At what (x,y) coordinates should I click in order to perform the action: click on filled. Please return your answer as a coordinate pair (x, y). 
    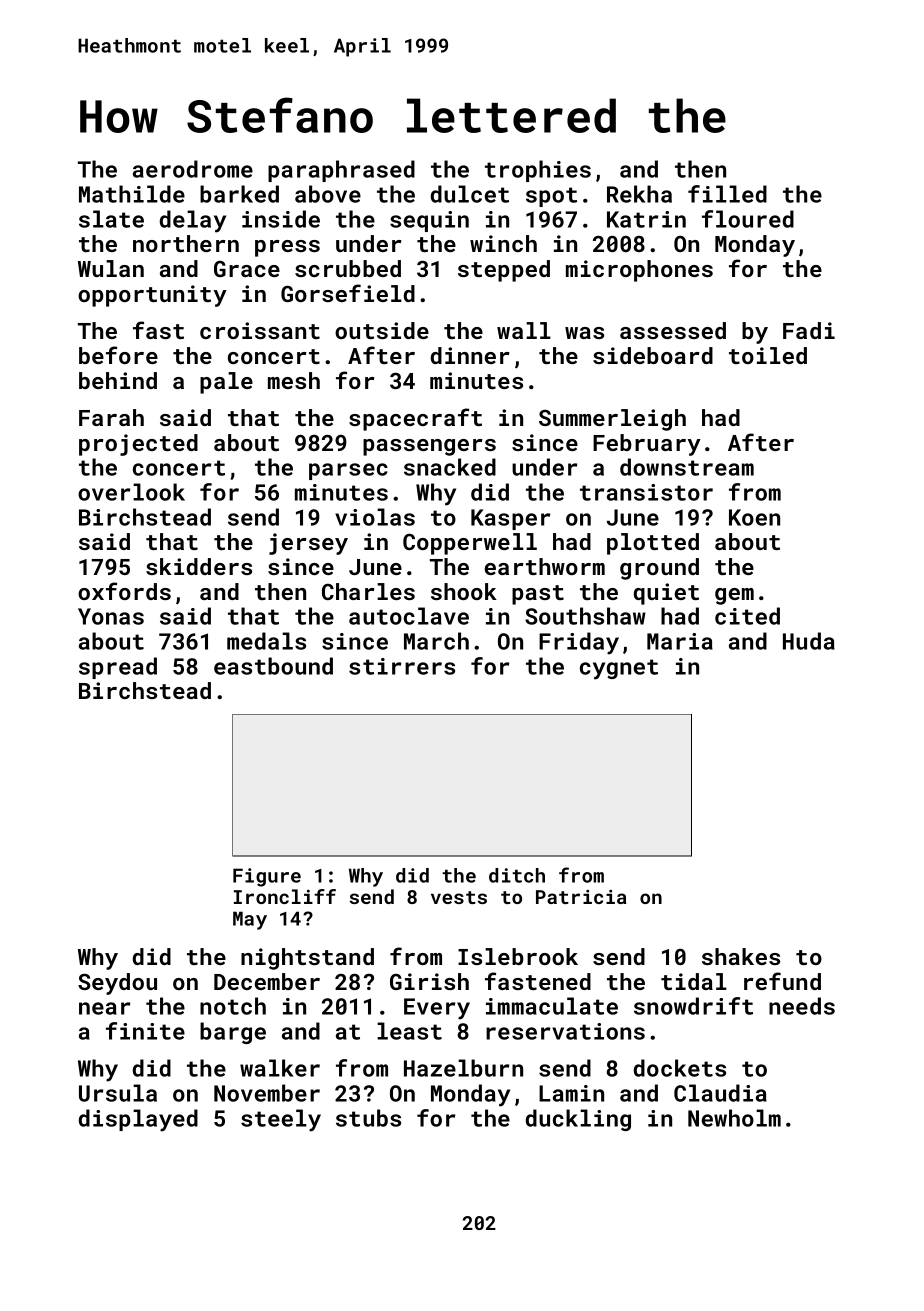
    Looking at the image, I should click on (727, 194).
